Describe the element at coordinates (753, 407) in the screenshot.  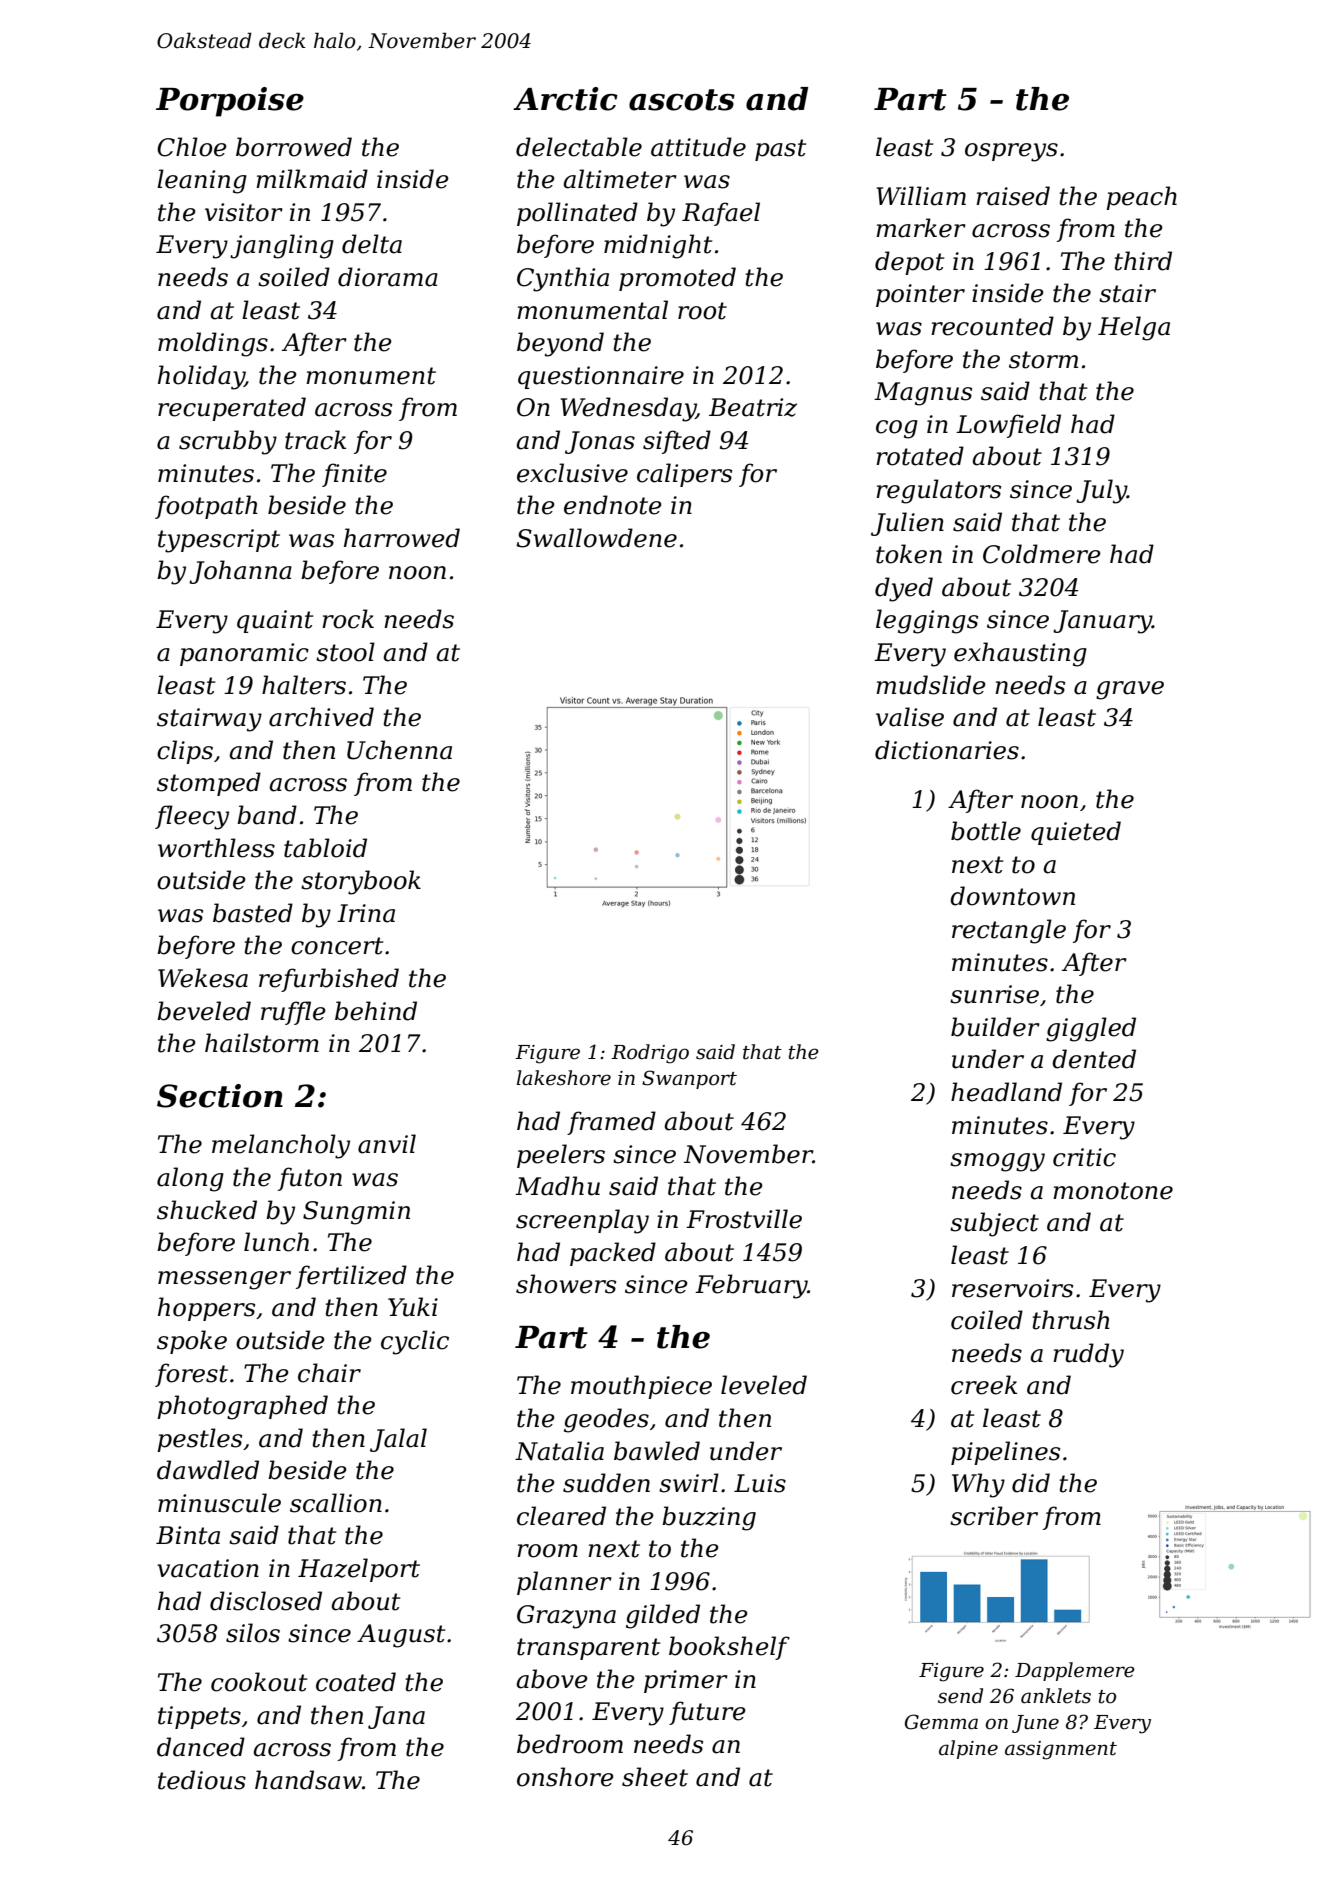
I see `Beatriz` at that location.
